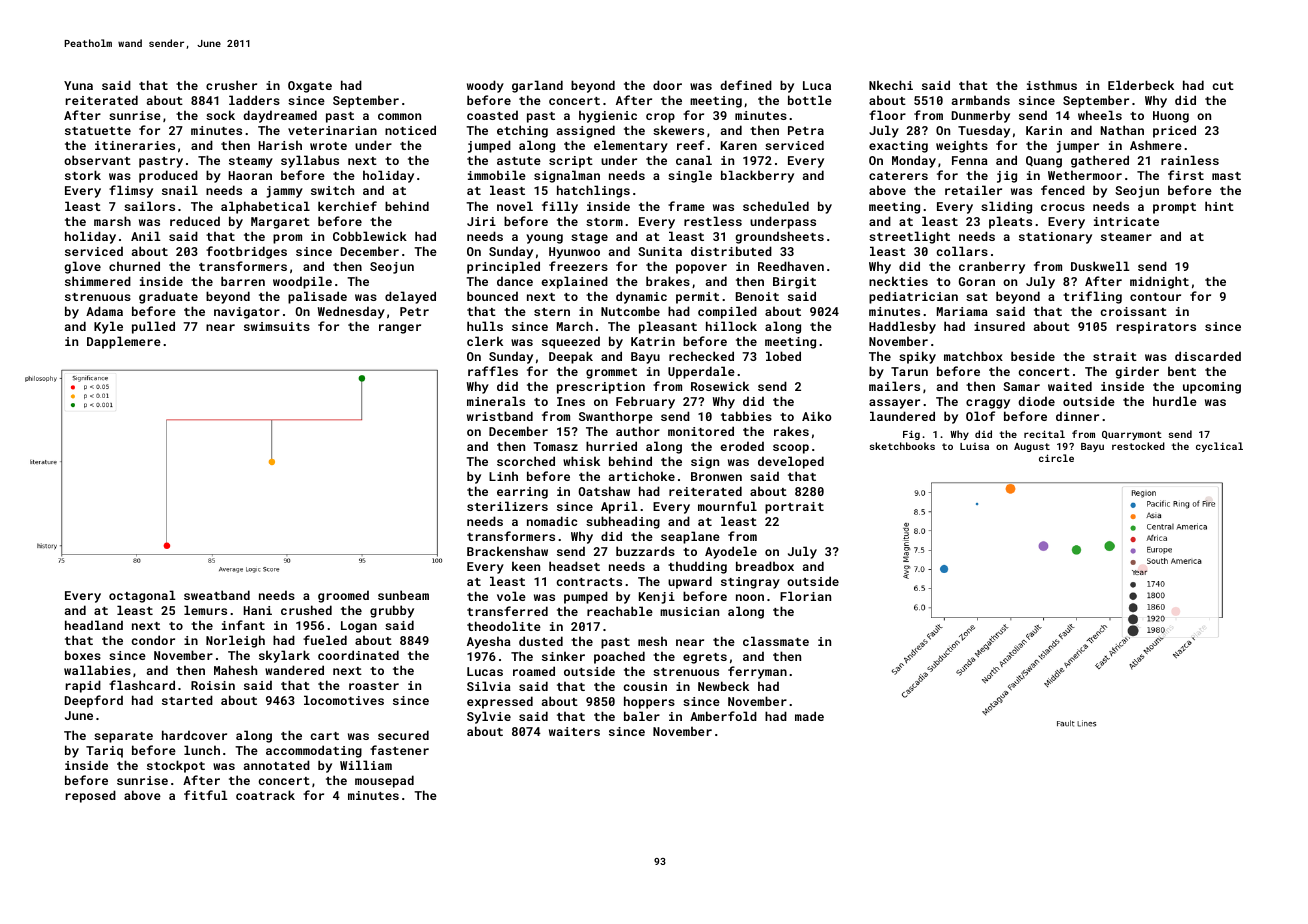  I want to click on door, so click(667, 85).
